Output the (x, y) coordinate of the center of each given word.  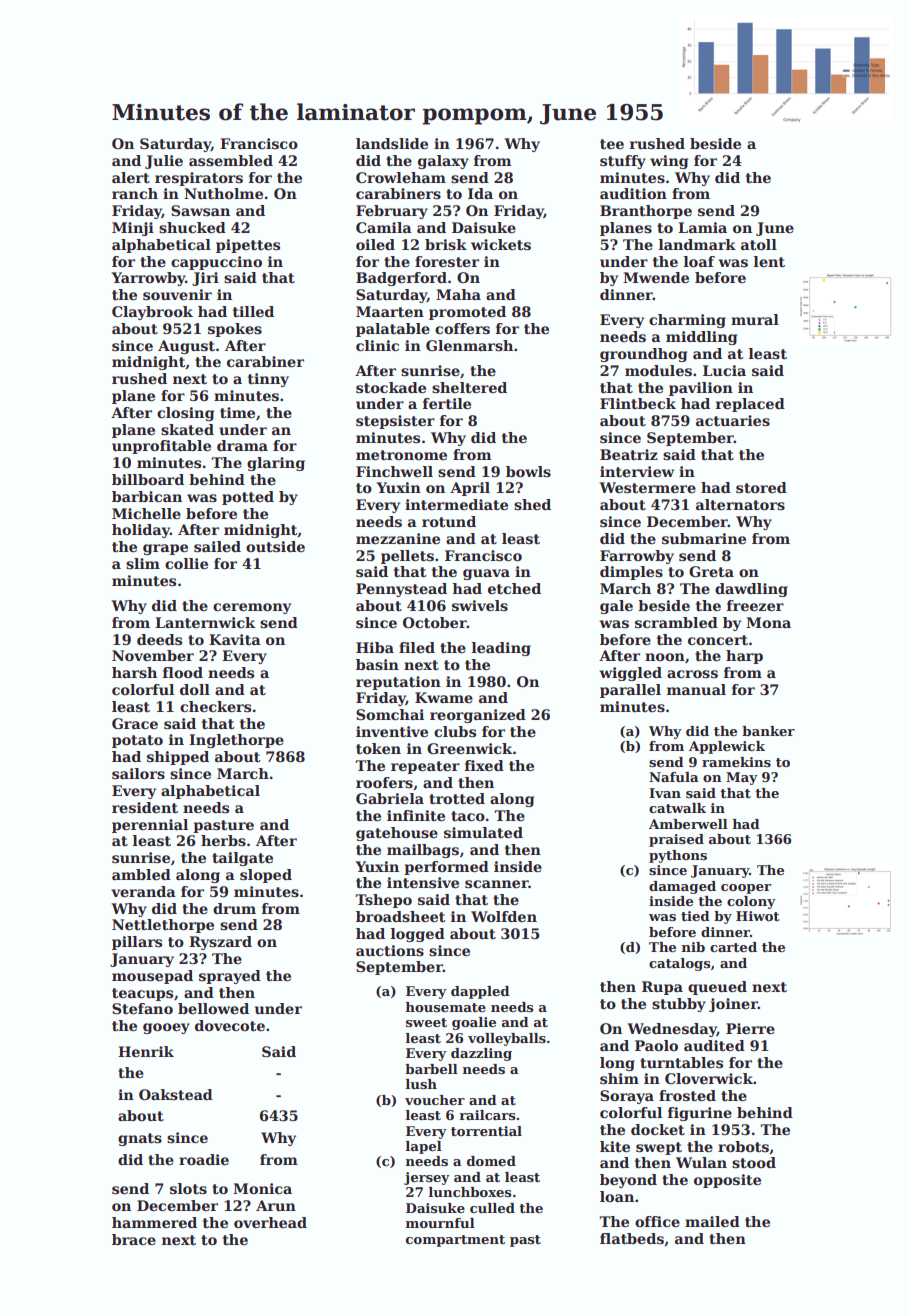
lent (769, 261)
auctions (390, 950)
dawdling (751, 590)
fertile (447, 403)
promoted (467, 313)
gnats (140, 1139)
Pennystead (401, 590)
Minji (133, 229)
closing (185, 414)
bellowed (213, 1008)
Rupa (662, 988)
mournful (440, 1223)
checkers (215, 706)
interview (637, 471)
